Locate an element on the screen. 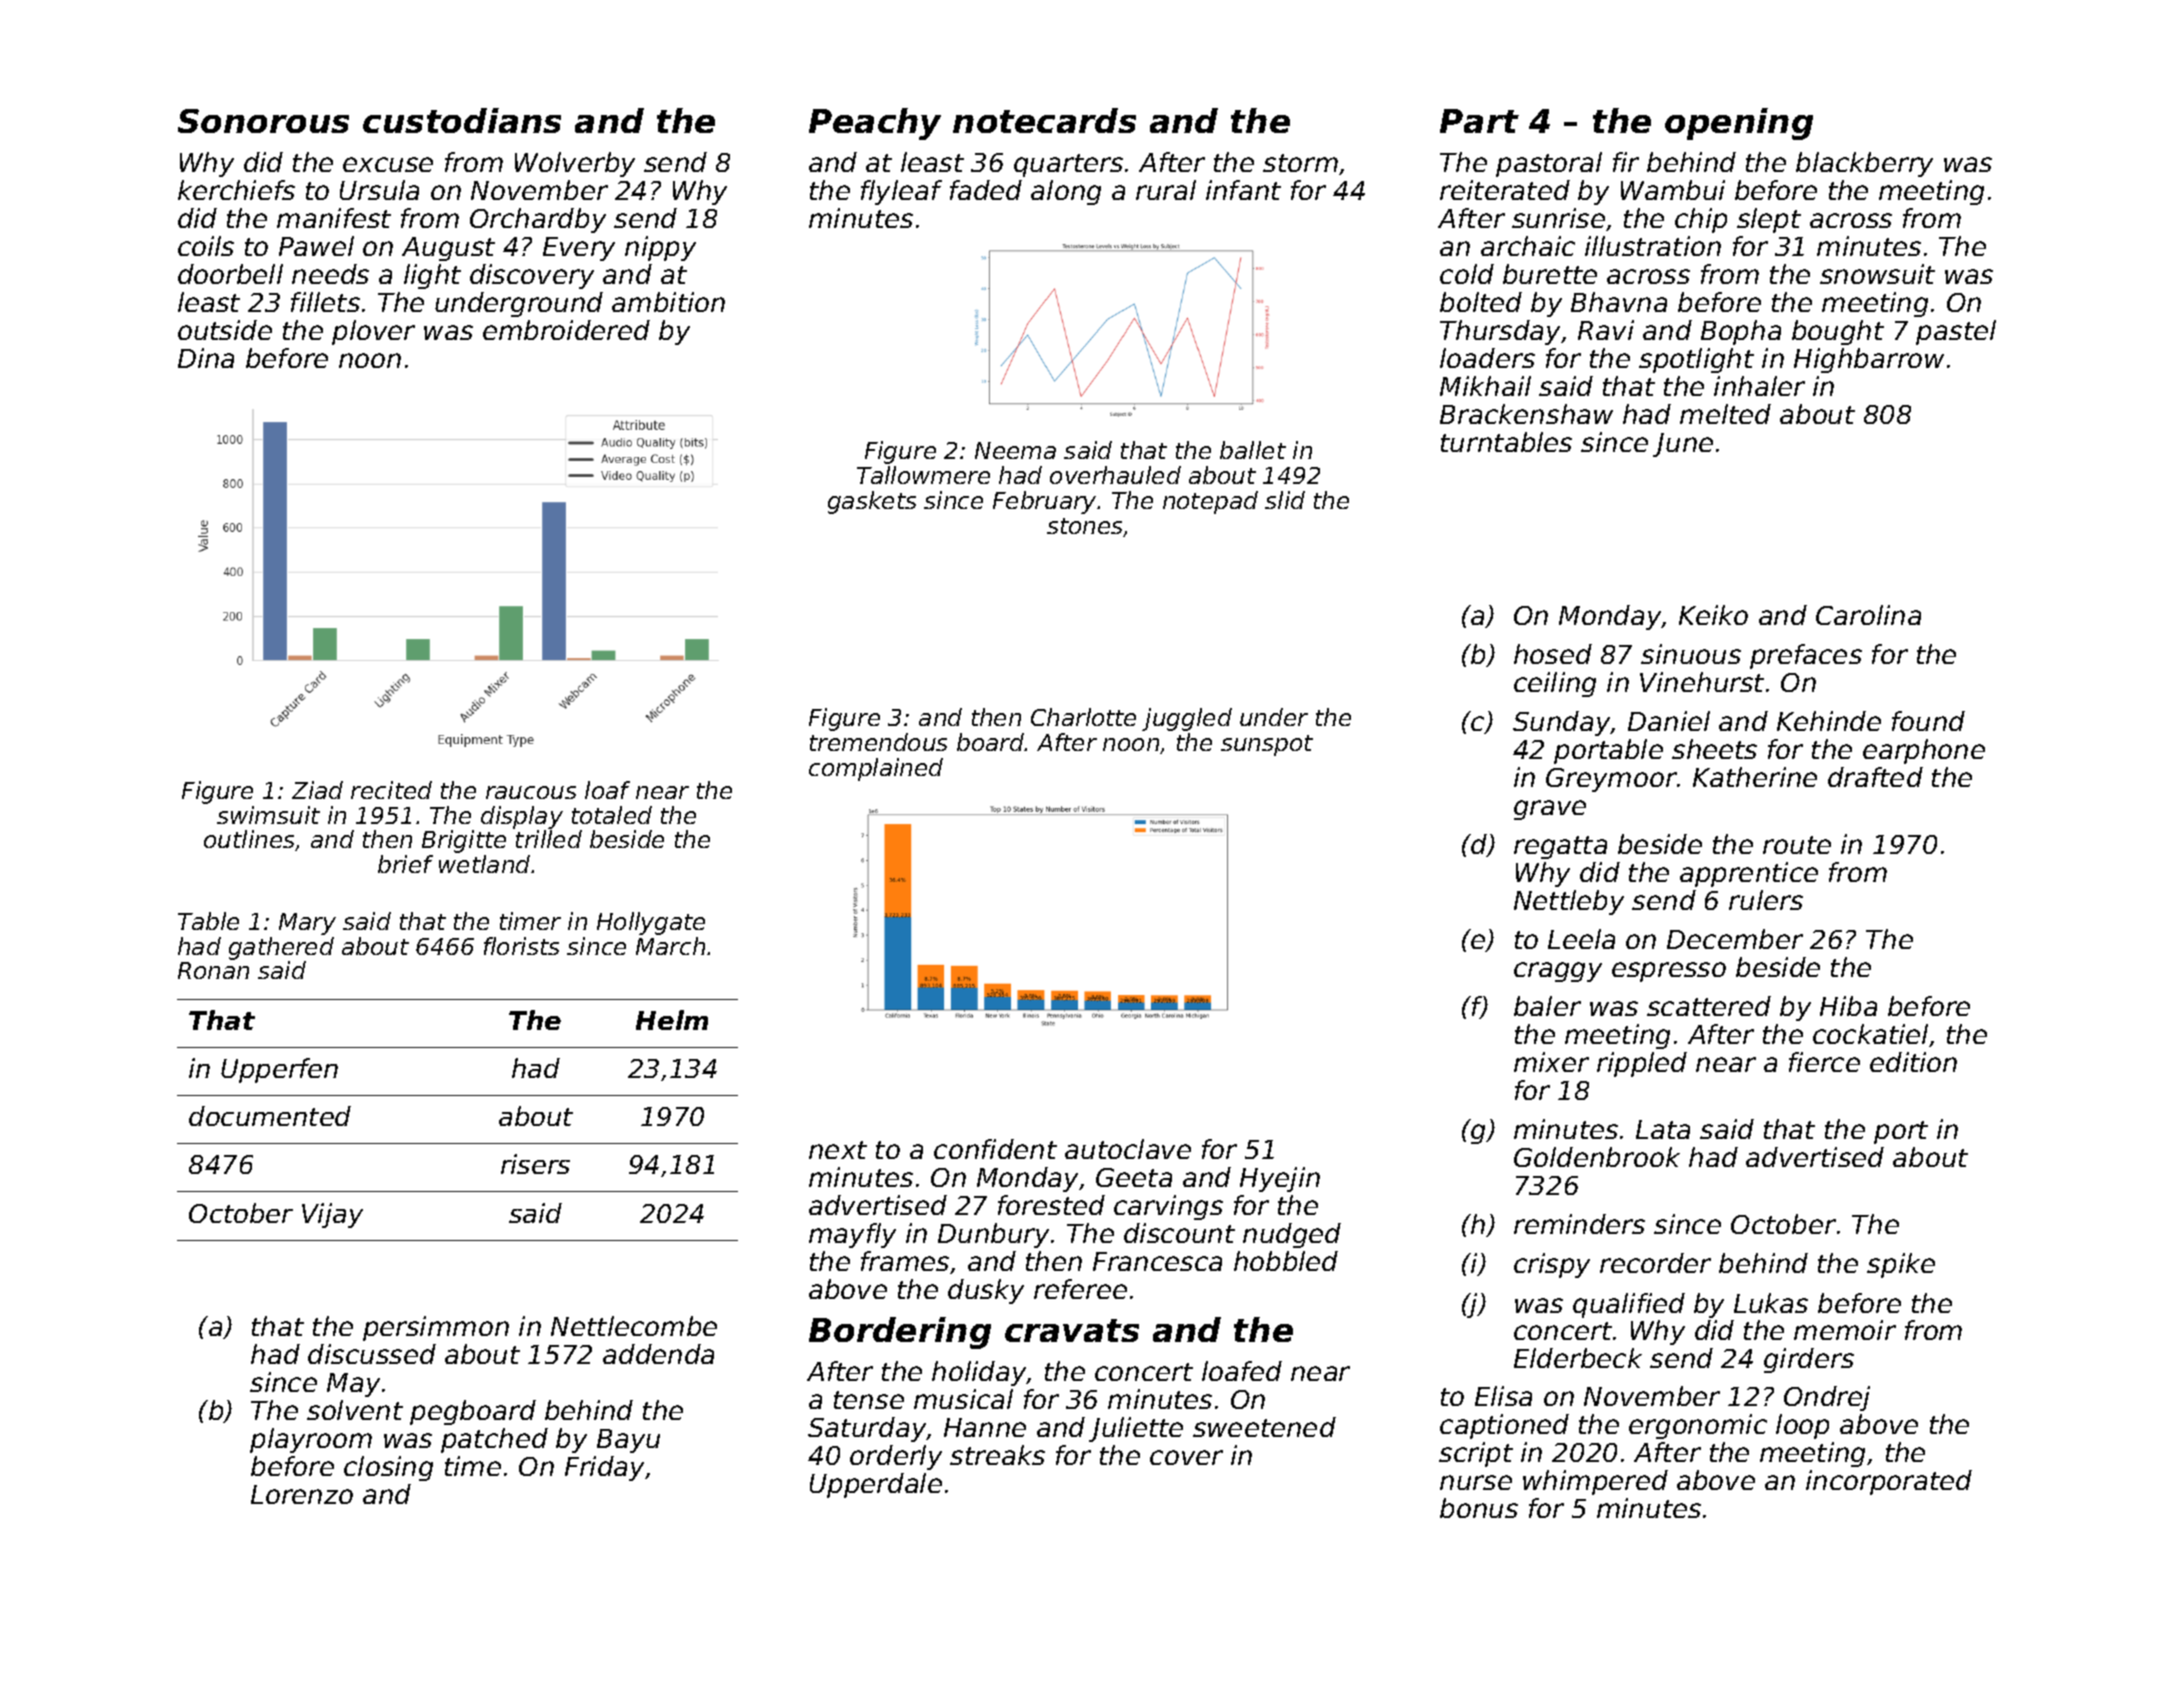 The width and height of the screenshot is (2178, 1683). confident is located at coordinates (995, 1149).
